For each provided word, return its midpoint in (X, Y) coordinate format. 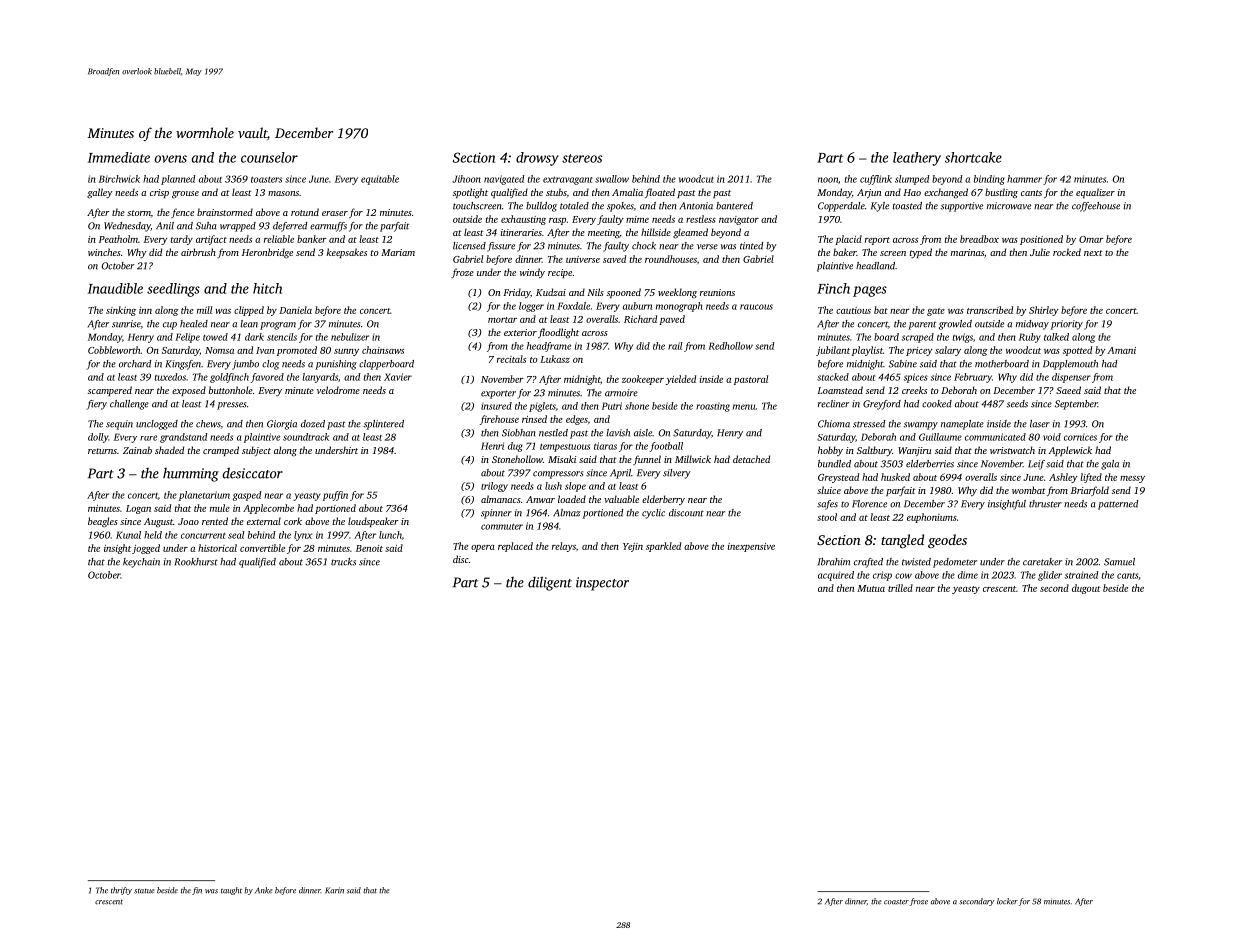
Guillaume (940, 437)
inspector (602, 584)
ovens (170, 159)
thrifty (121, 891)
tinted (751, 246)
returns (102, 451)
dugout (1086, 589)
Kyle (880, 207)
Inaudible (115, 288)
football (666, 447)
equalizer (1095, 193)
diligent (550, 583)
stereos (582, 158)
